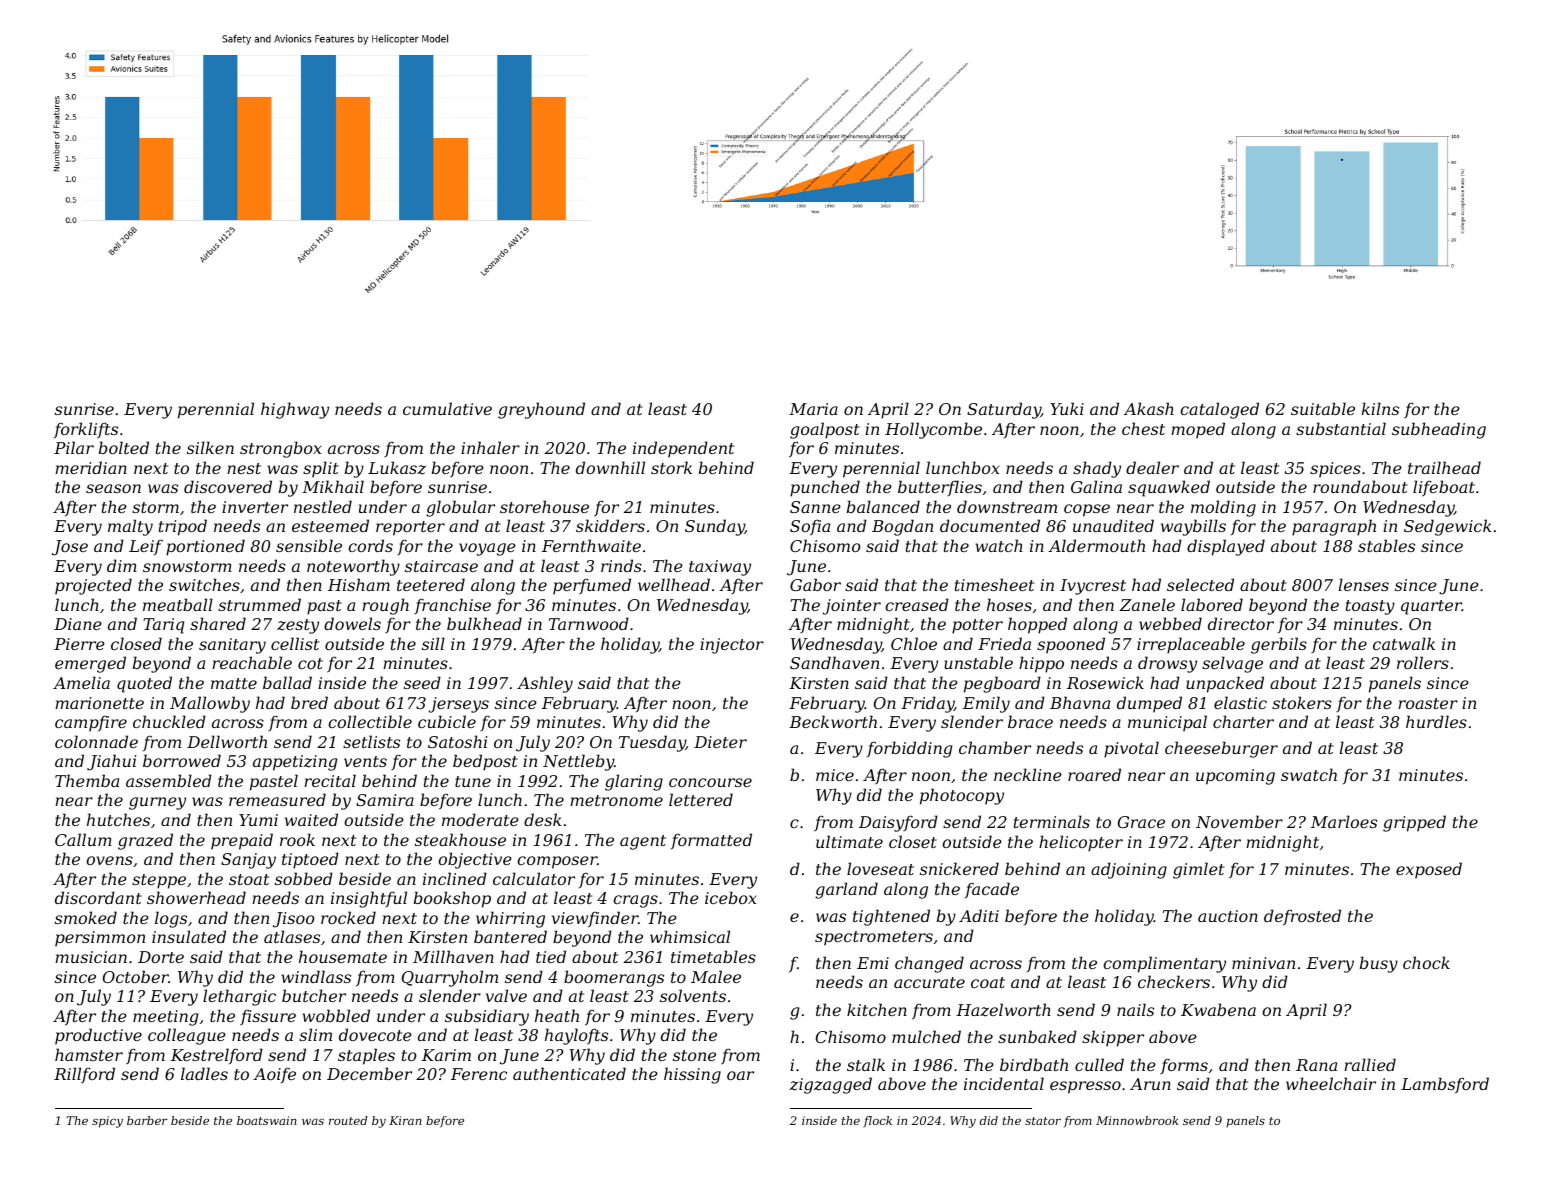 This screenshot has height=1200, width=1553. I want to click on hamster, so click(89, 1054).
